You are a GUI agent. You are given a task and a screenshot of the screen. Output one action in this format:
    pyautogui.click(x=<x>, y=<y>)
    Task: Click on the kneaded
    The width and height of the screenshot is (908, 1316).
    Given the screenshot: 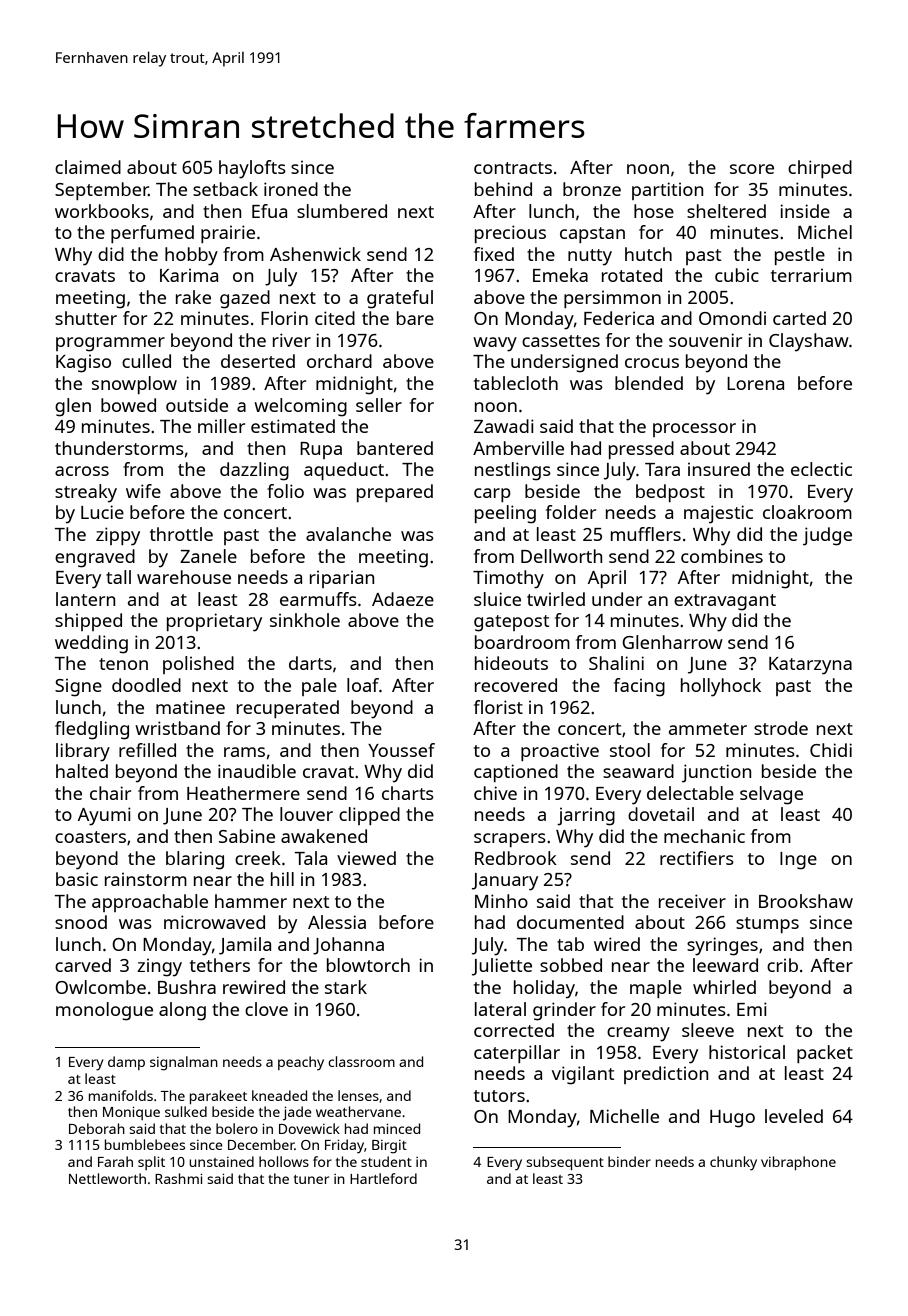 What is the action you would take?
    pyautogui.click(x=279, y=1095)
